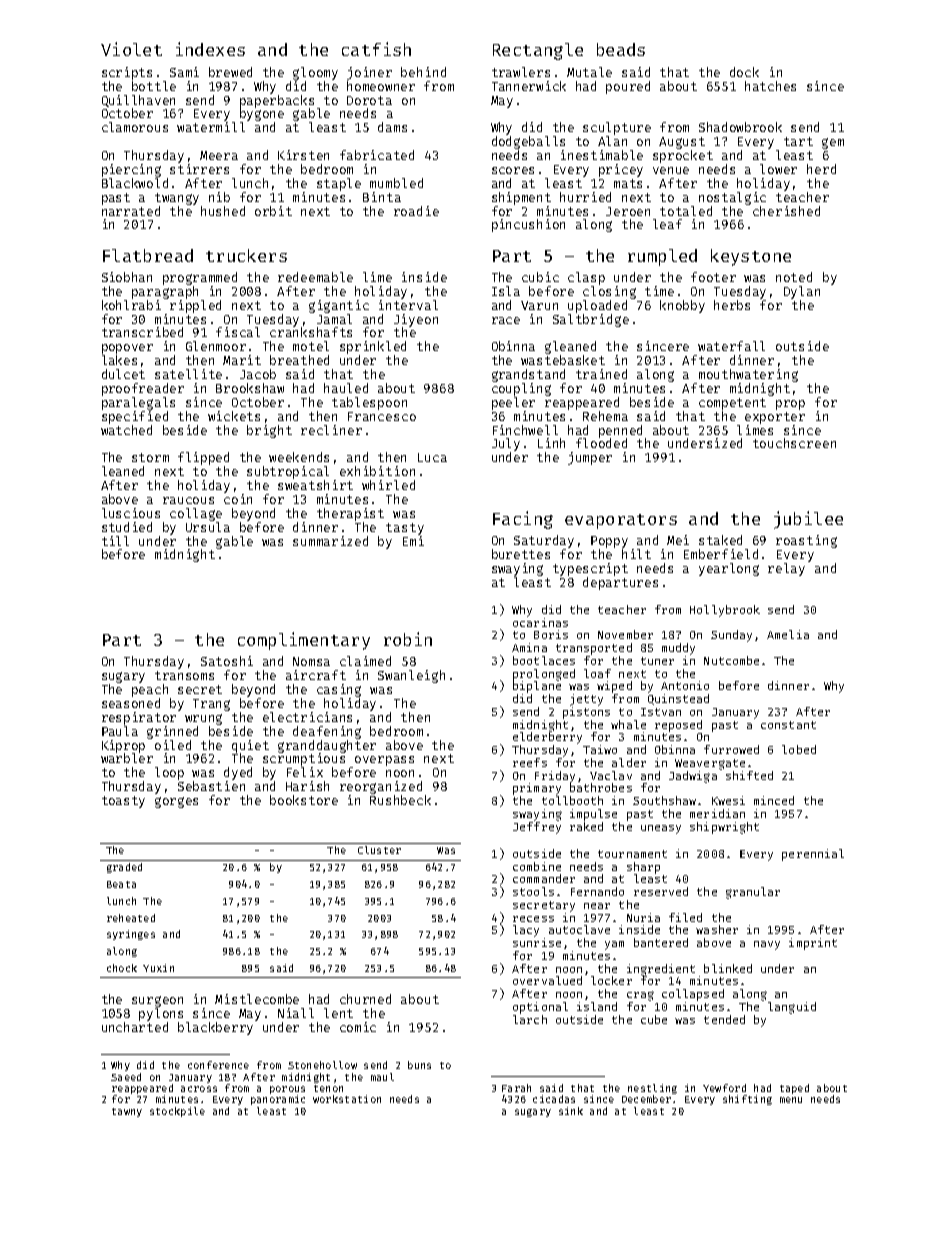 Image resolution: width=952 pixels, height=1233 pixels. I want to click on dock, so click(744, 72).
